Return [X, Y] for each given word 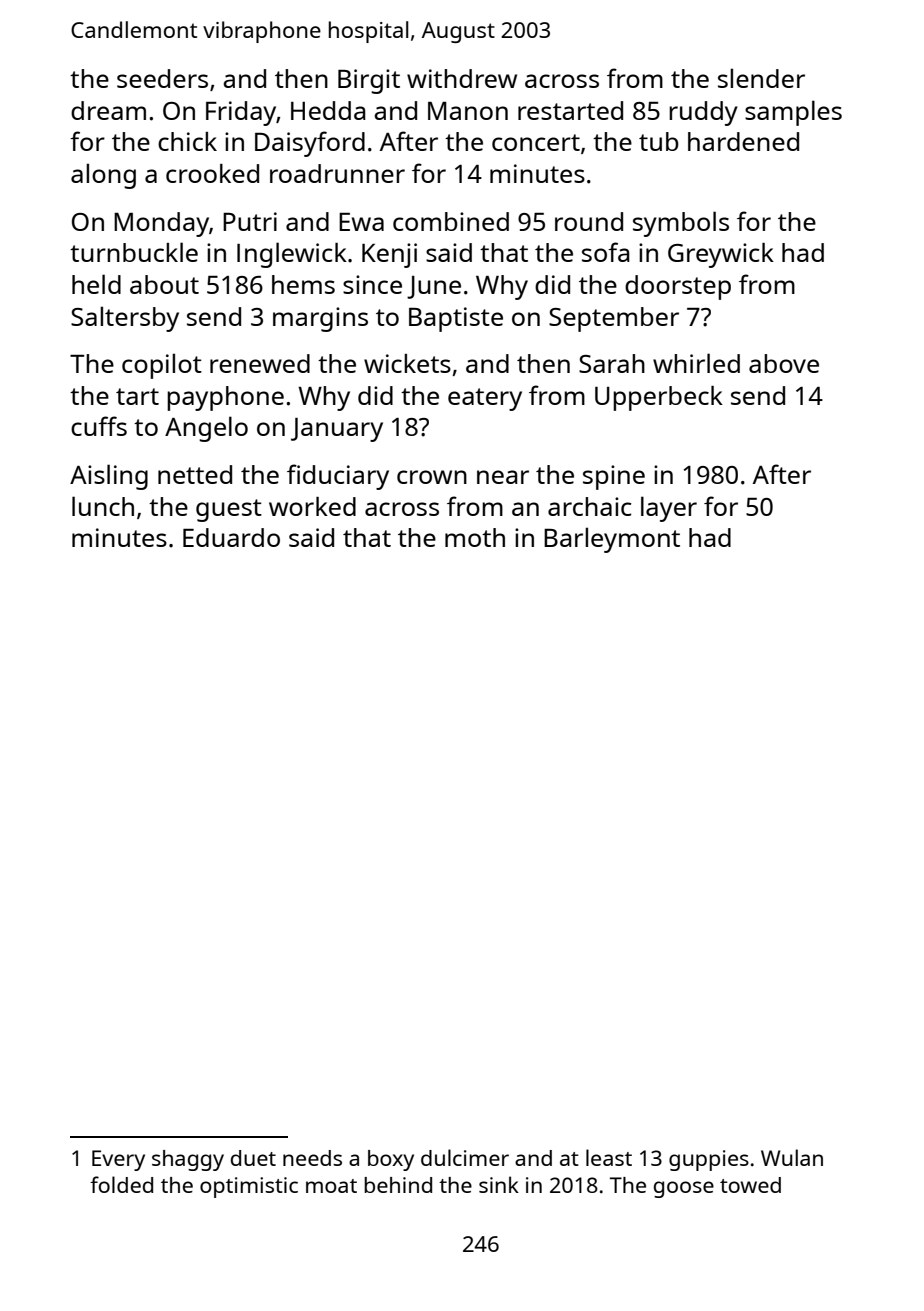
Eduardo [231, 537]
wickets [407, 363]
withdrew [462, 78]
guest [229, 510]
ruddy [703, 113]
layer [669, 509]
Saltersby [125, 319]
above [784, 363]
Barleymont [612, 540]
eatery [485, 399]
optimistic [249, 1187]
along [103, 176]
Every [118, 1160]
